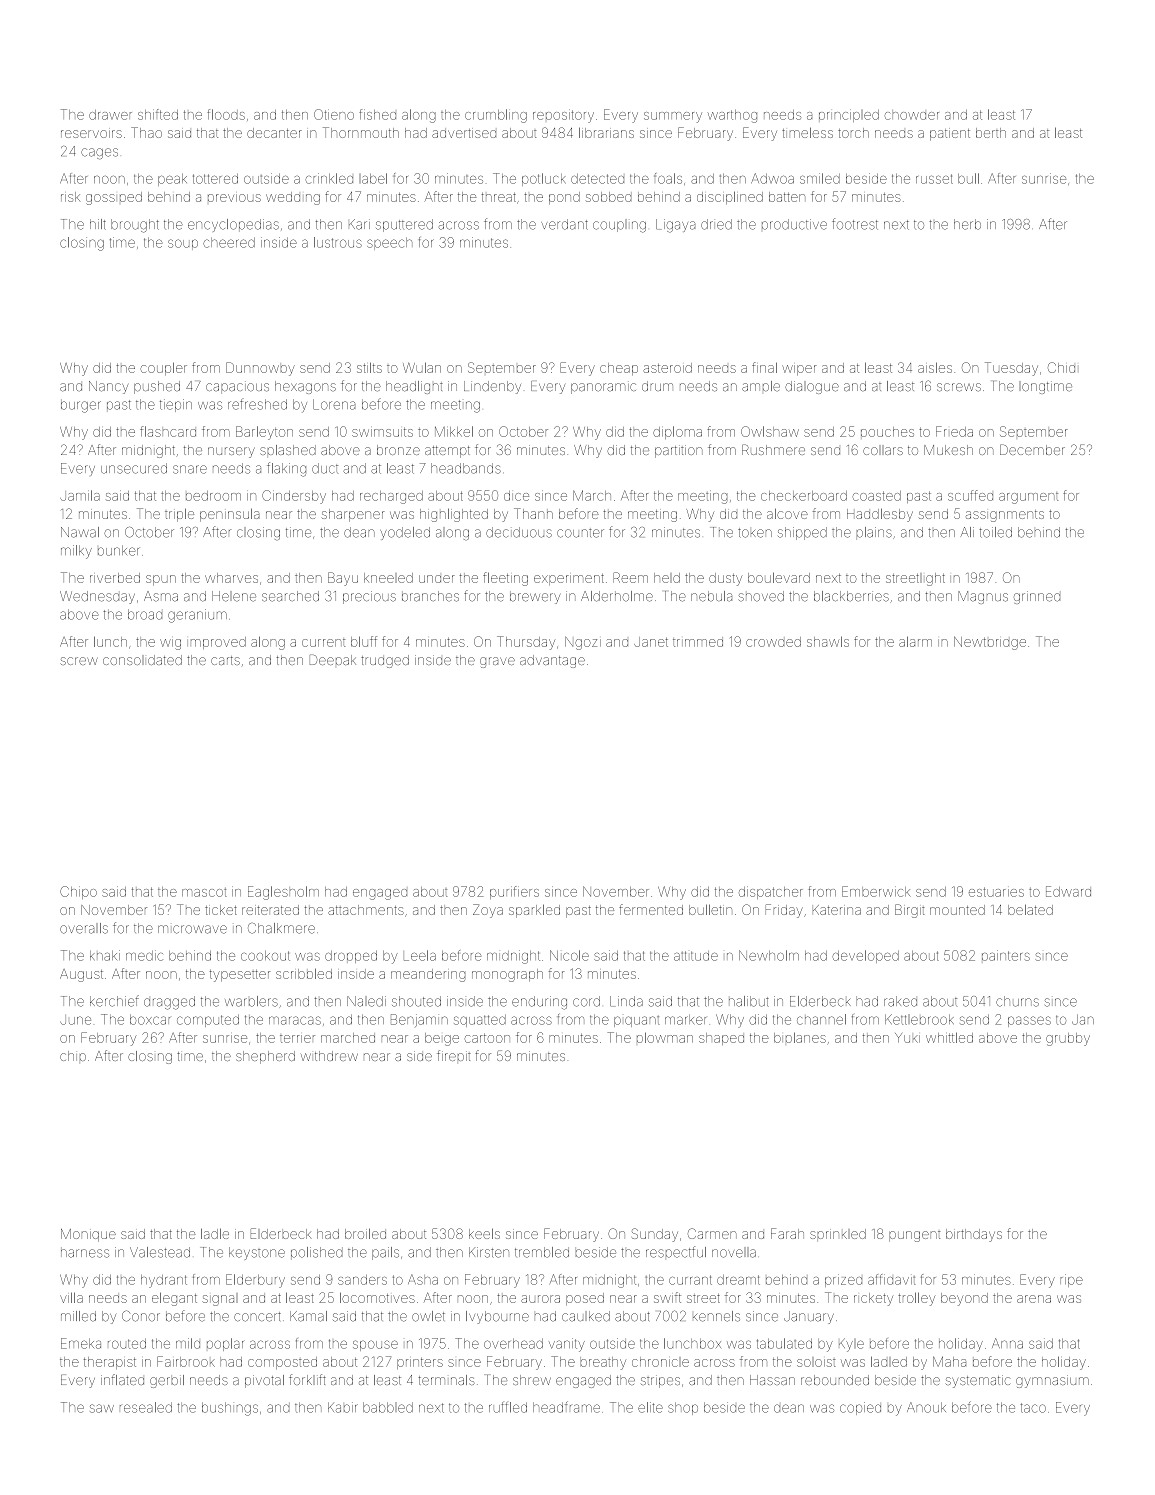 This screenshot has height=1495, width=1155. What do you see at coordinates (543, 179) in the screenshot?
I see `potluck` at bounding box center [543, 179].
